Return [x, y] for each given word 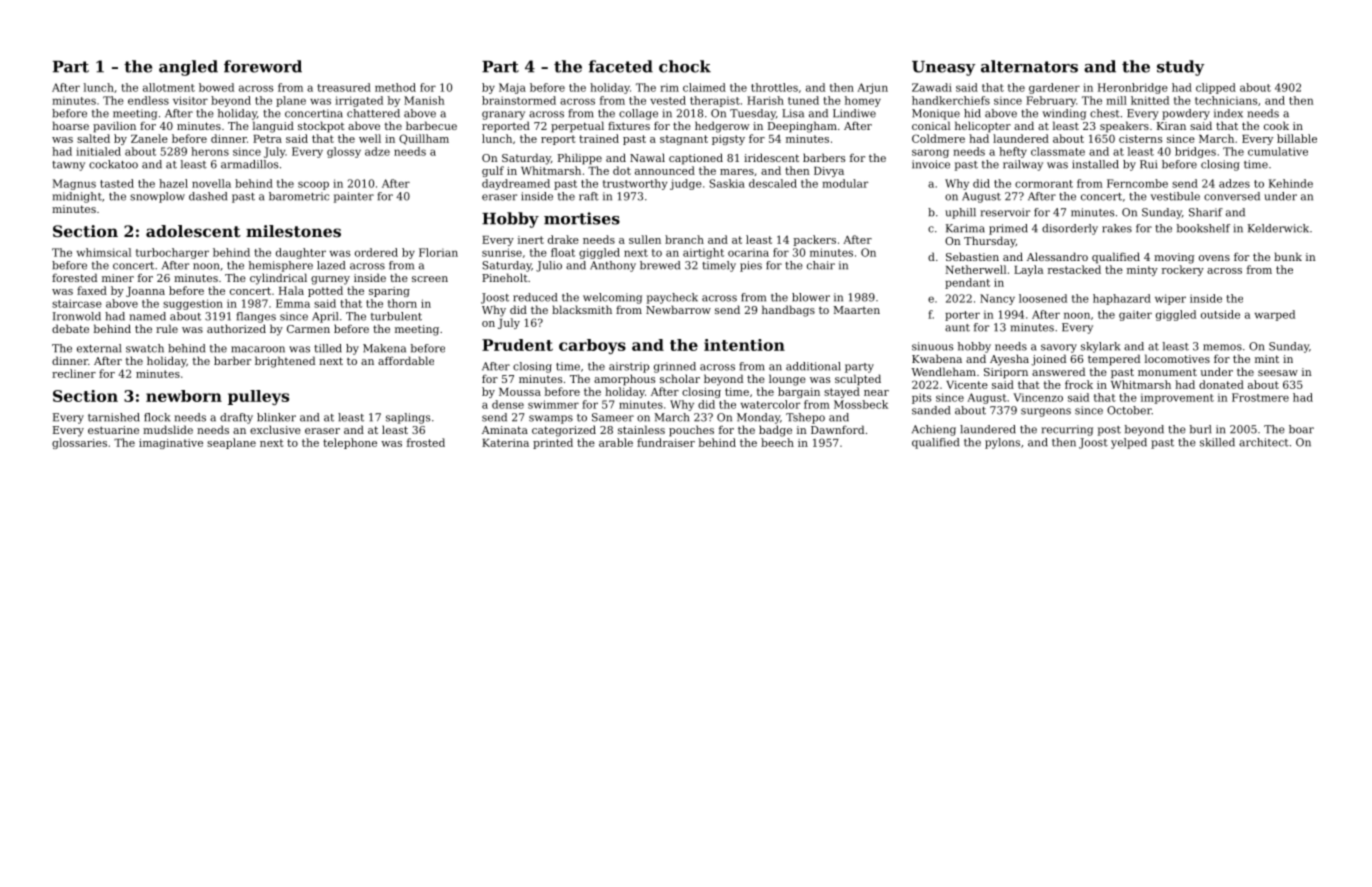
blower [811, 297]
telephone [350, 443]
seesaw [1278, 373]
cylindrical [278, 279]
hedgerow [722, 127]
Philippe [580, 159]
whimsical [104, 252]
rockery [1183, 270]
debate [70, 328]
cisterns [1140, 139]
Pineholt [505, 277]
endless [148, 100]
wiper [1170, 299]
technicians [1226, 100]
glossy [344, 152]
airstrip [629, 367]
